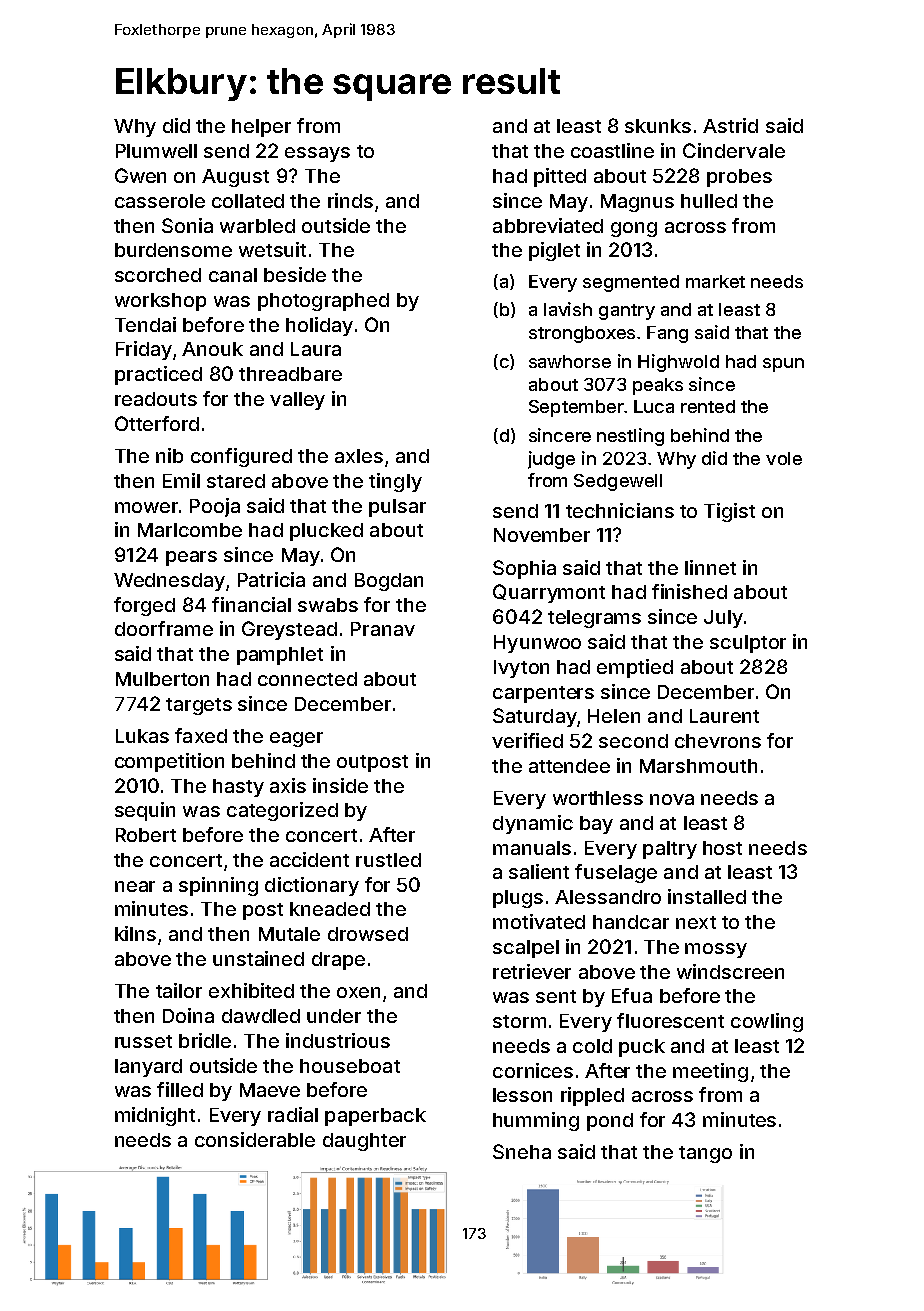  What do you see at coordinates (658, 126) in the page?
I see `skunks` at bounding box center [658, 126].
